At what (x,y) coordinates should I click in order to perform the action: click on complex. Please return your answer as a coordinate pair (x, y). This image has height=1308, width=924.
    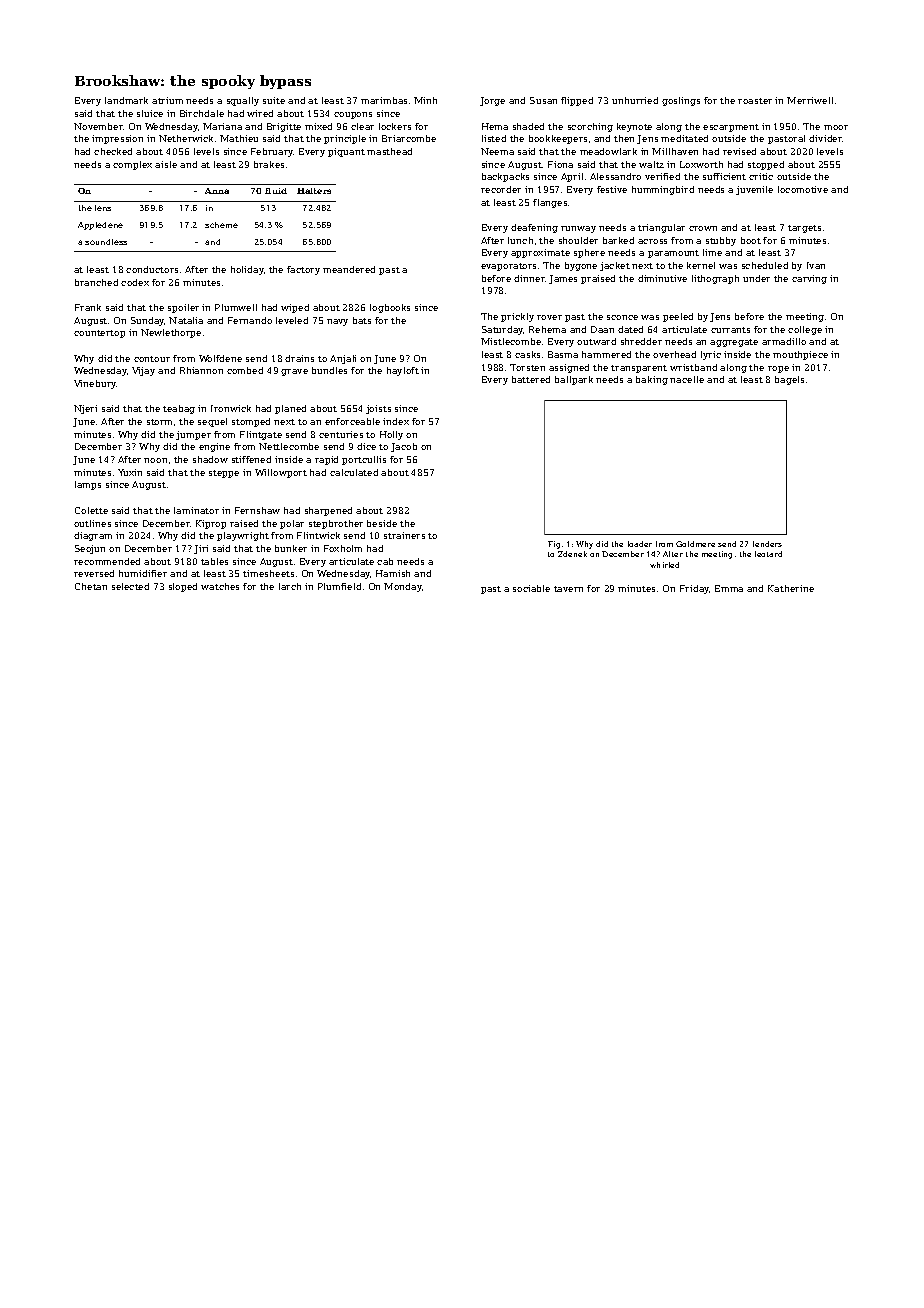
    Looking at the image, I should click on (132, 165).
